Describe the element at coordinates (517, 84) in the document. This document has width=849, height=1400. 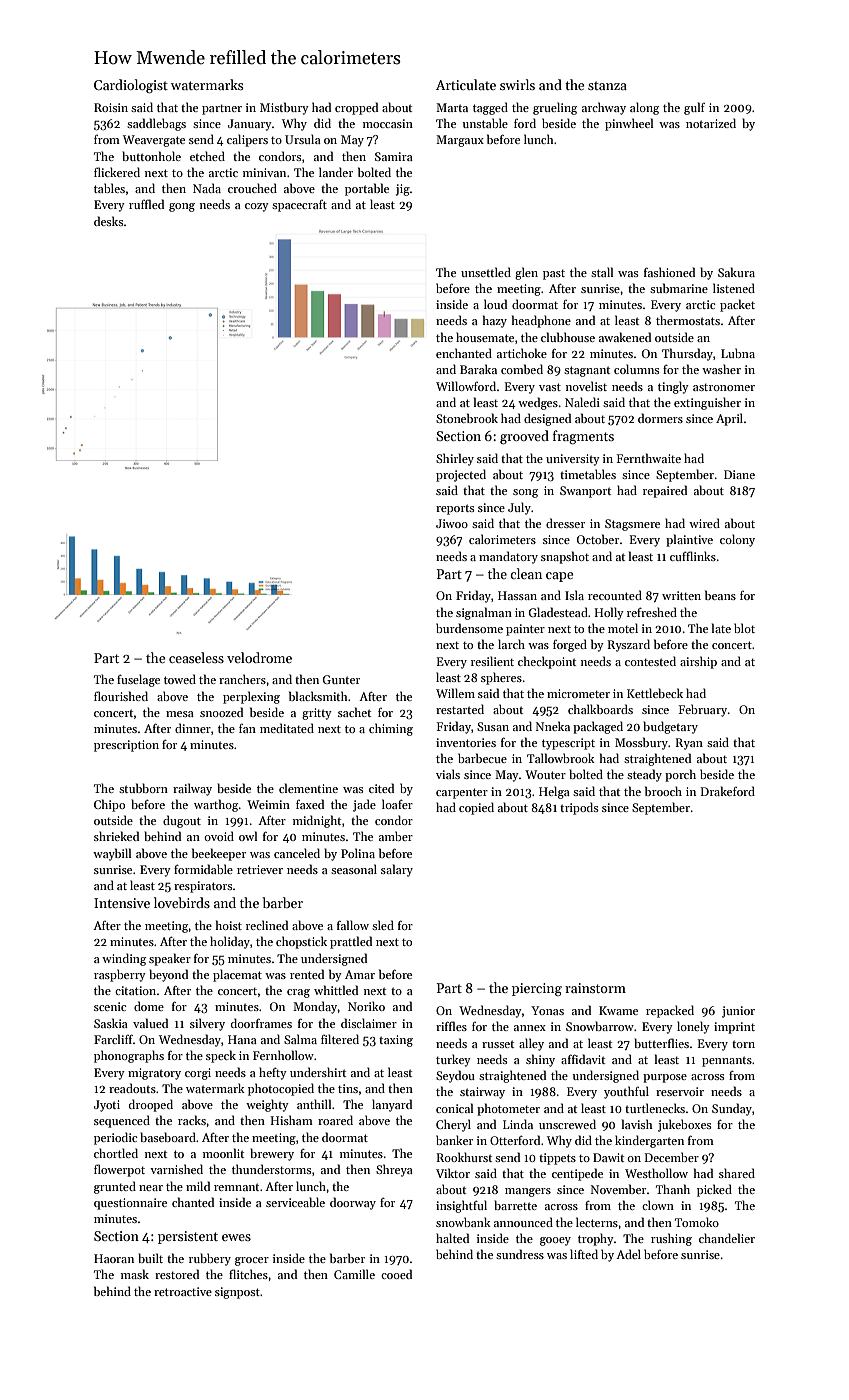
I see `swirls` at that location.
